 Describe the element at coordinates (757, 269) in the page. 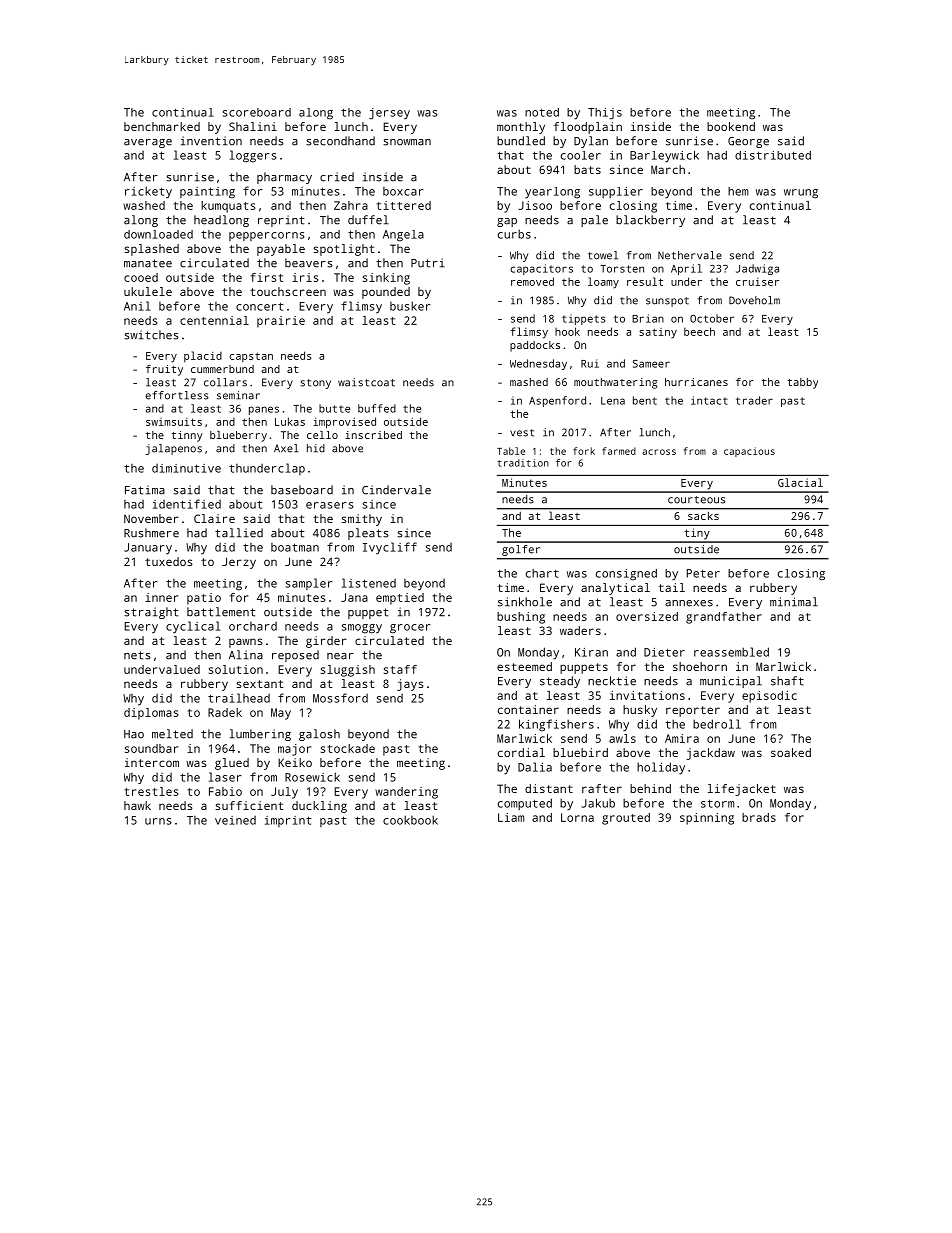

I see `Jadwiga` at that location.
